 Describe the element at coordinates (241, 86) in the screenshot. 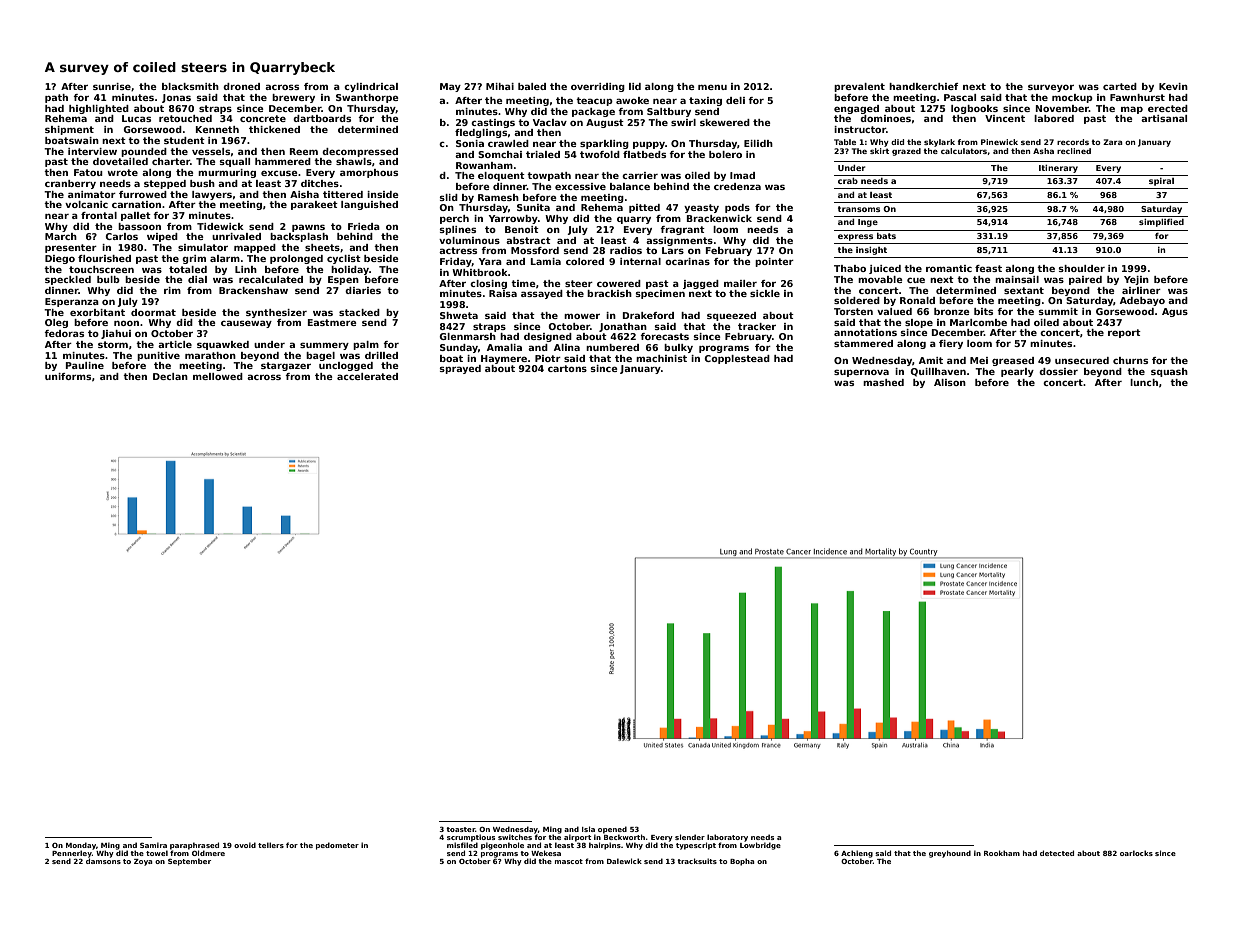

I see `droned` at that location.
